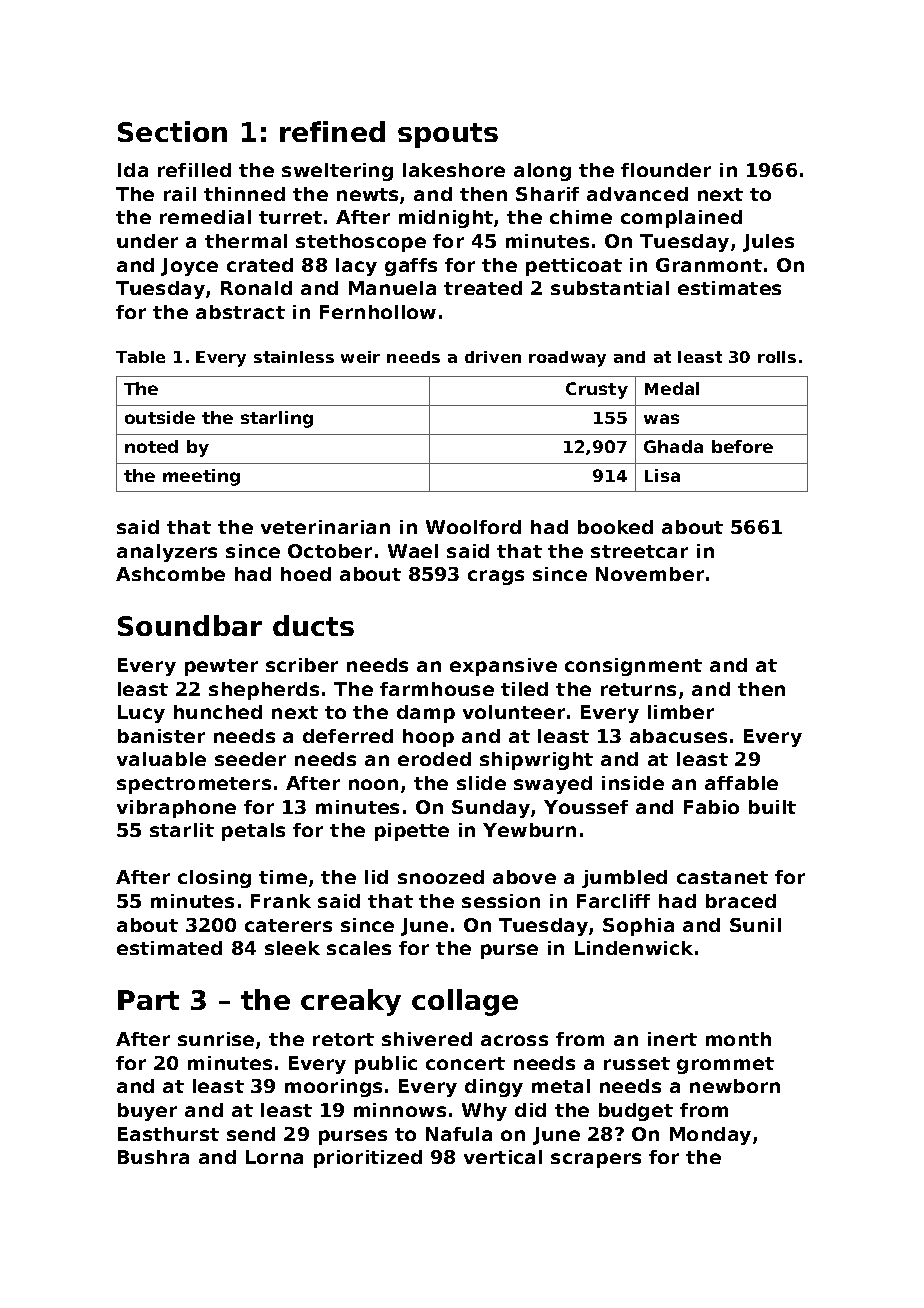 This screenshot has width=924, height=1308. Describe the element at coordinates (251, 1134) in the screenshot. I see `send` at that location.
